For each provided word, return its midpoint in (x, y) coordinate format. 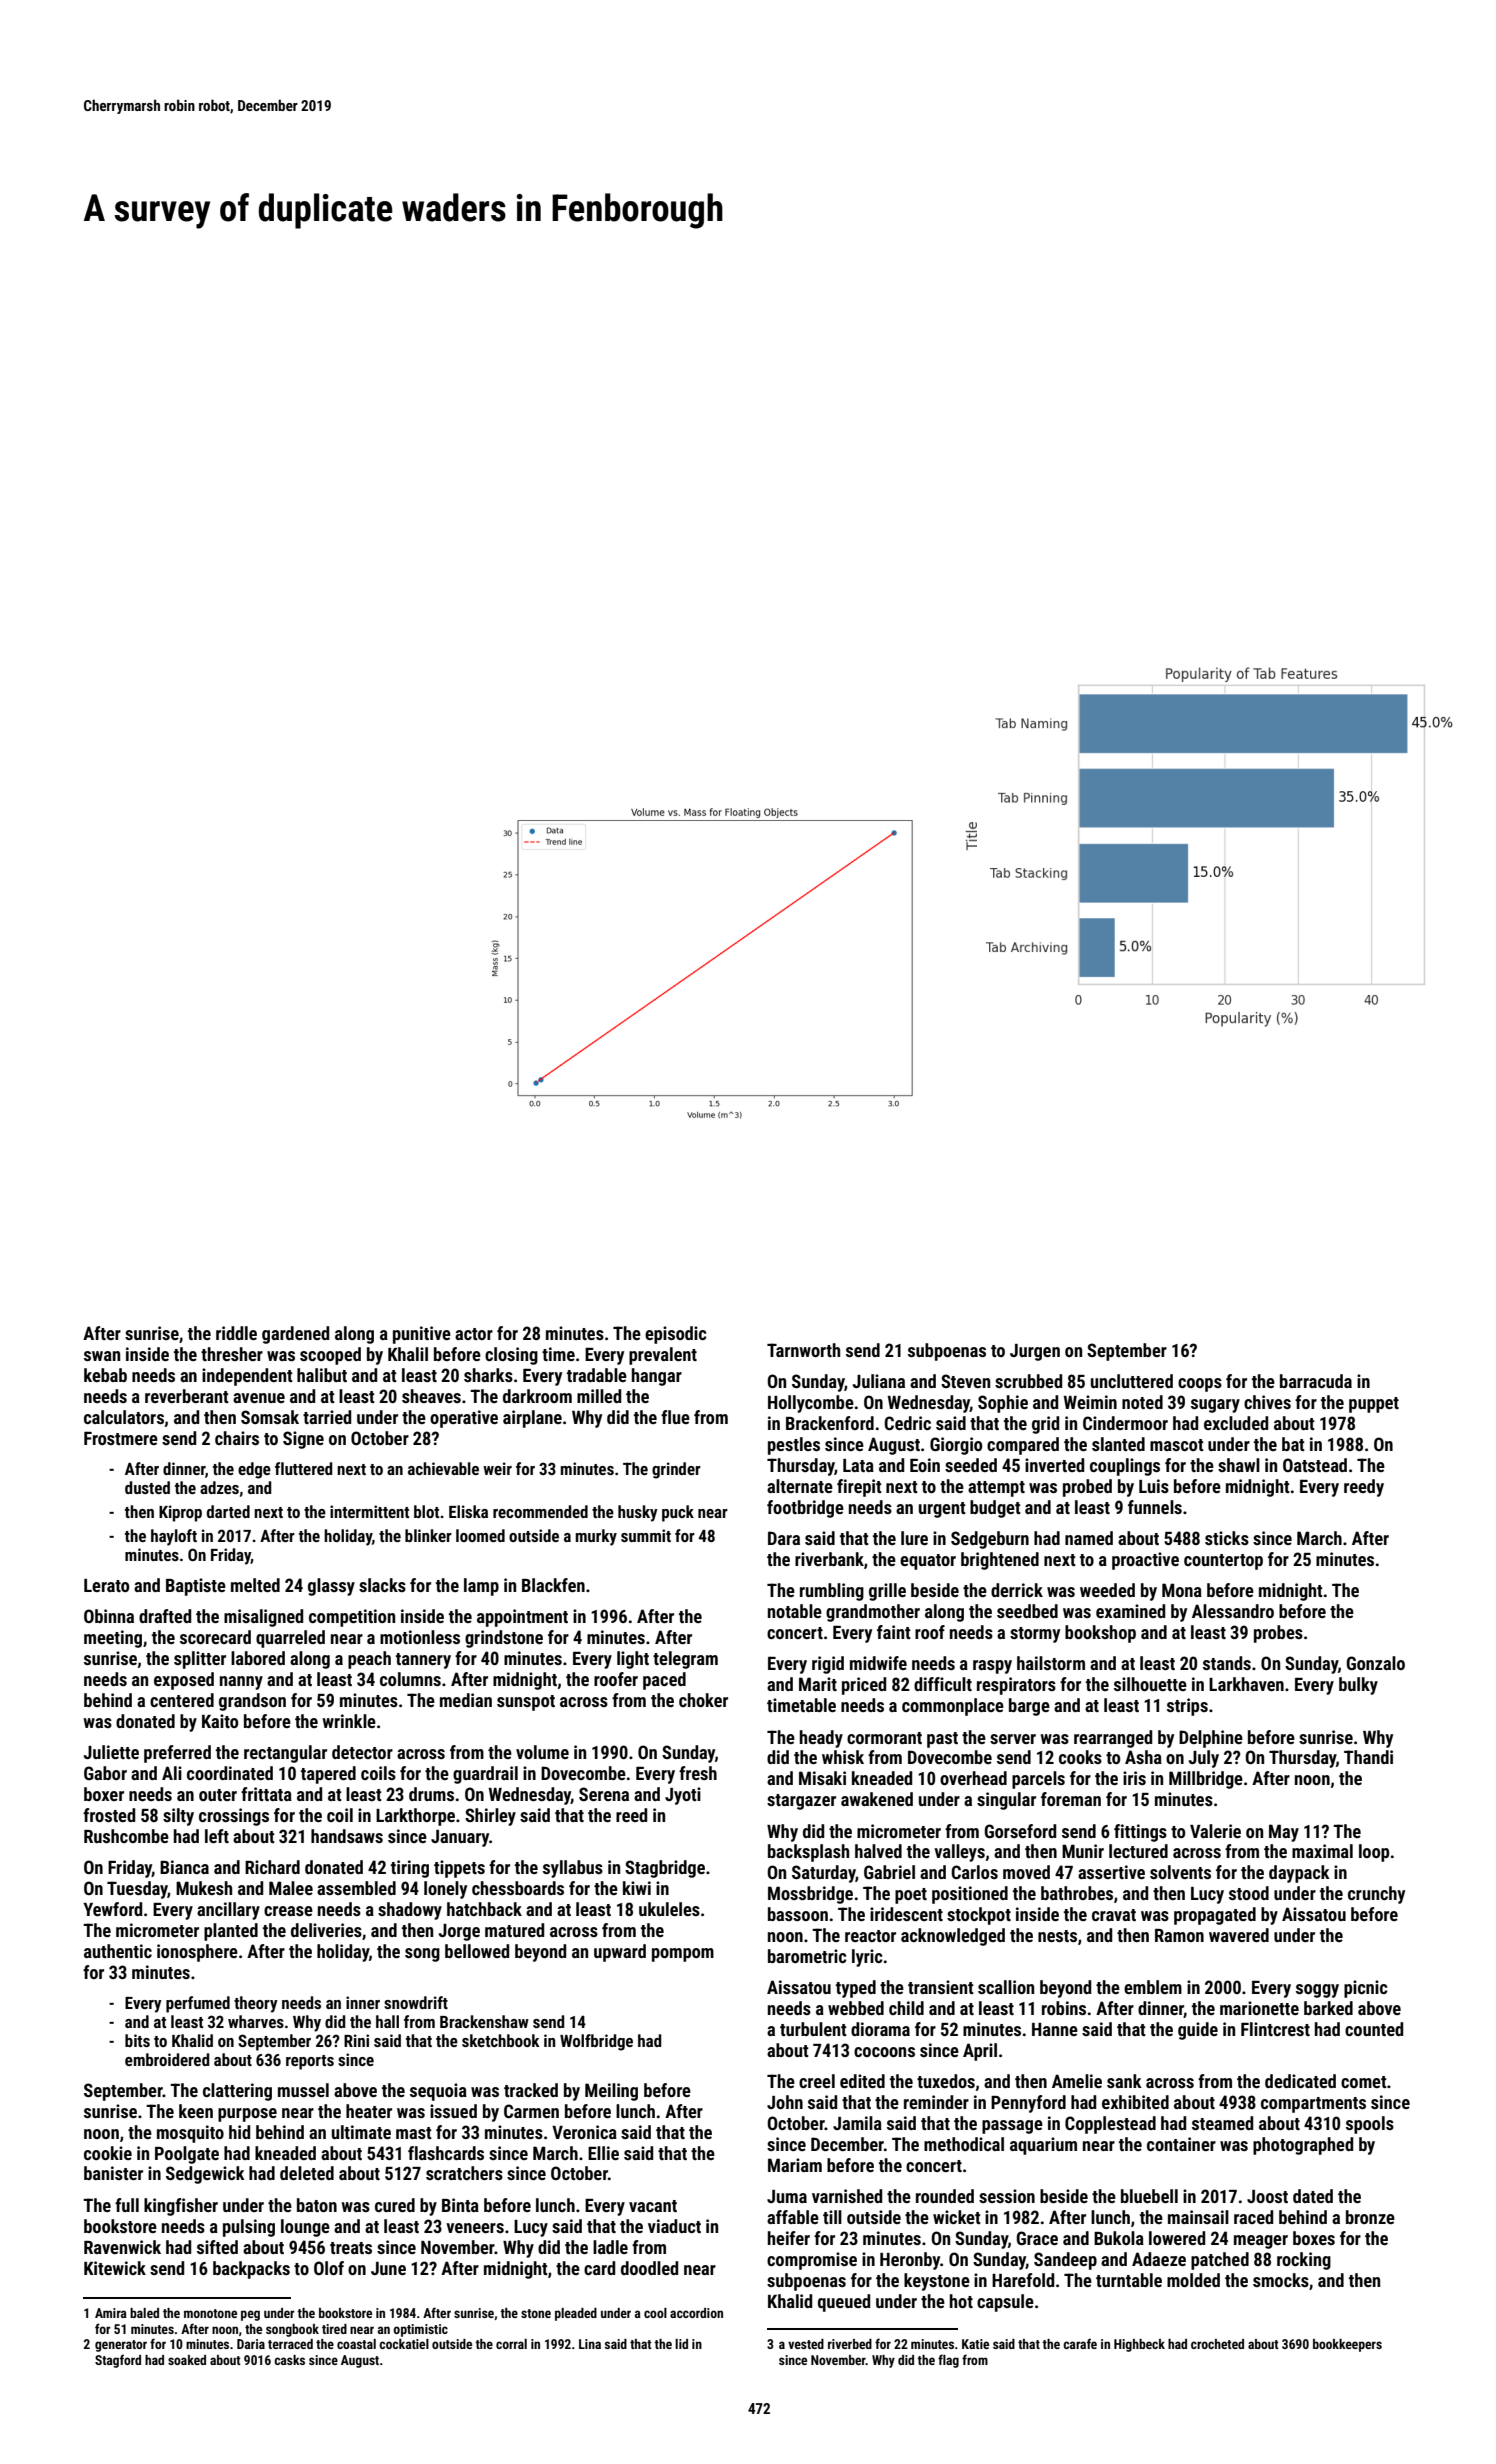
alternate (800, 1486)
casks (289, 2360)
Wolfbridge (596, 2042)
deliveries (326, 1930)
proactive (1145, 1561)
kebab (105, 1375)
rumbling (832, 1592)
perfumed (198, 2004)
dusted (147, 1487)
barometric (807, 1956)
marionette (1259, 2008)
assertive (1111, 1872)
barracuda (1316, 1381)
